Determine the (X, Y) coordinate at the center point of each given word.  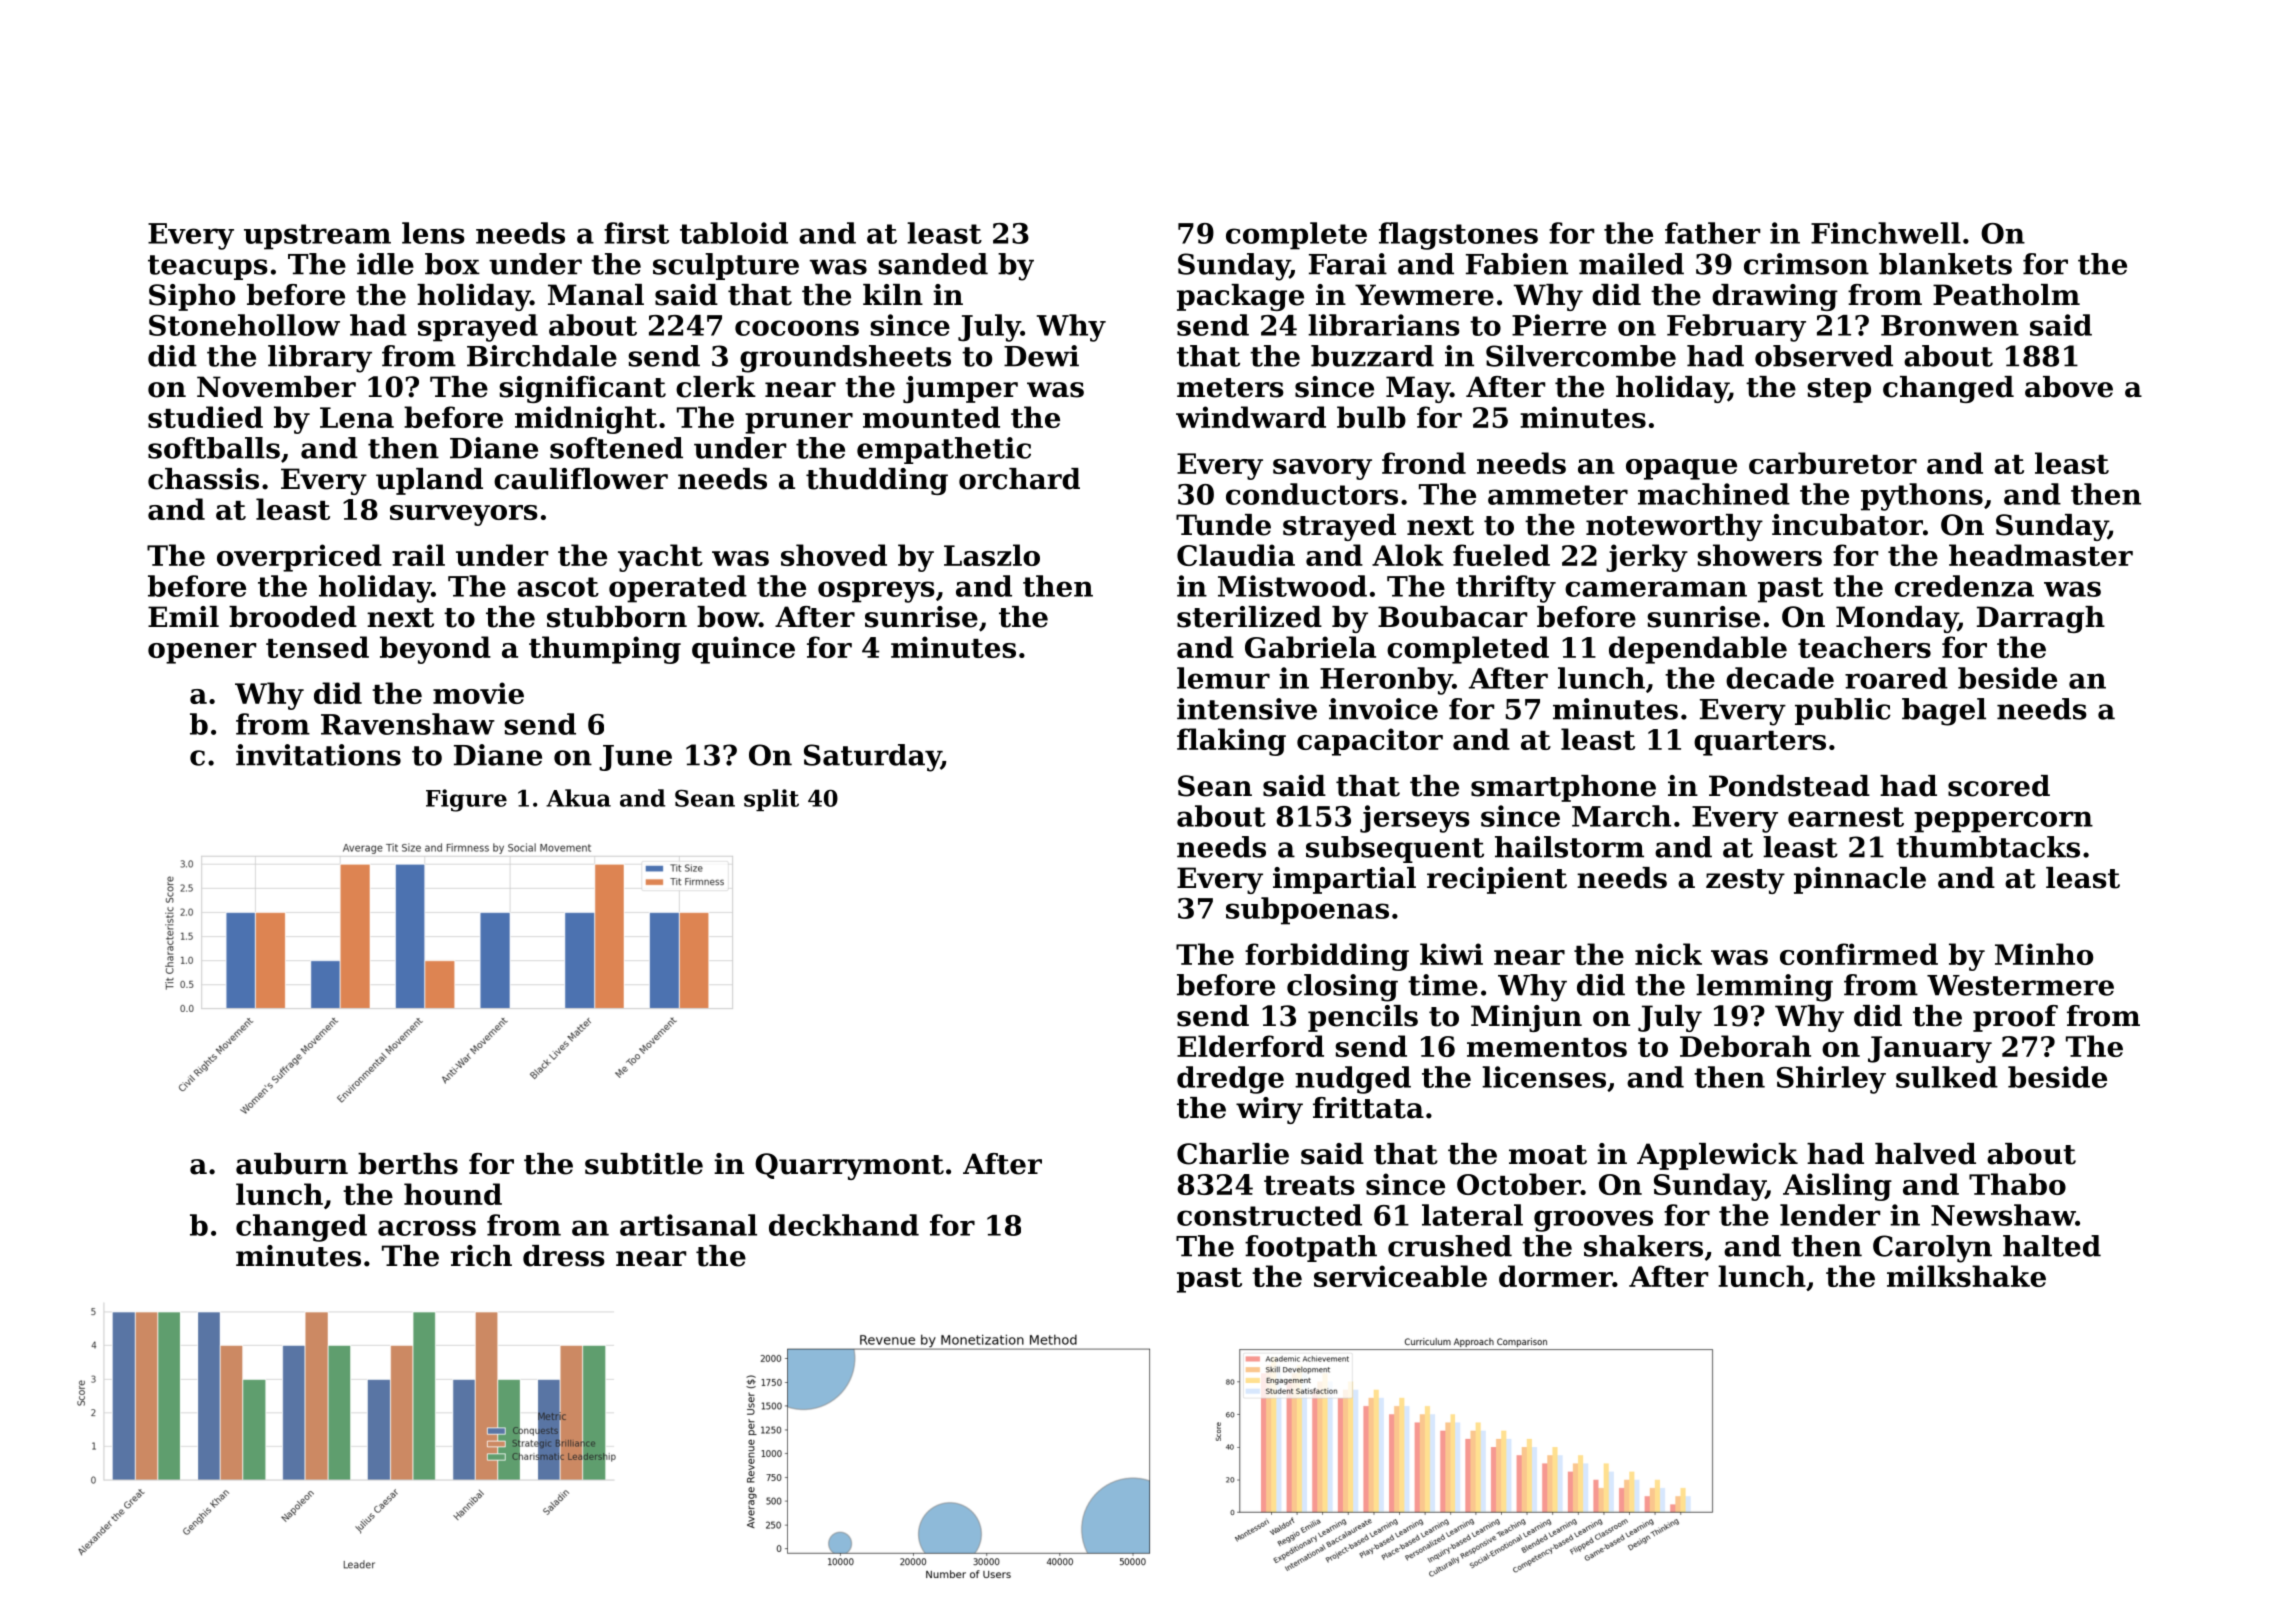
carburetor (1833, 463)
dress (564, 1256)
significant (582, 389)
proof (2015, 1018)
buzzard (1372, 356)
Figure (466, 800)
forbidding (1327, 957)
